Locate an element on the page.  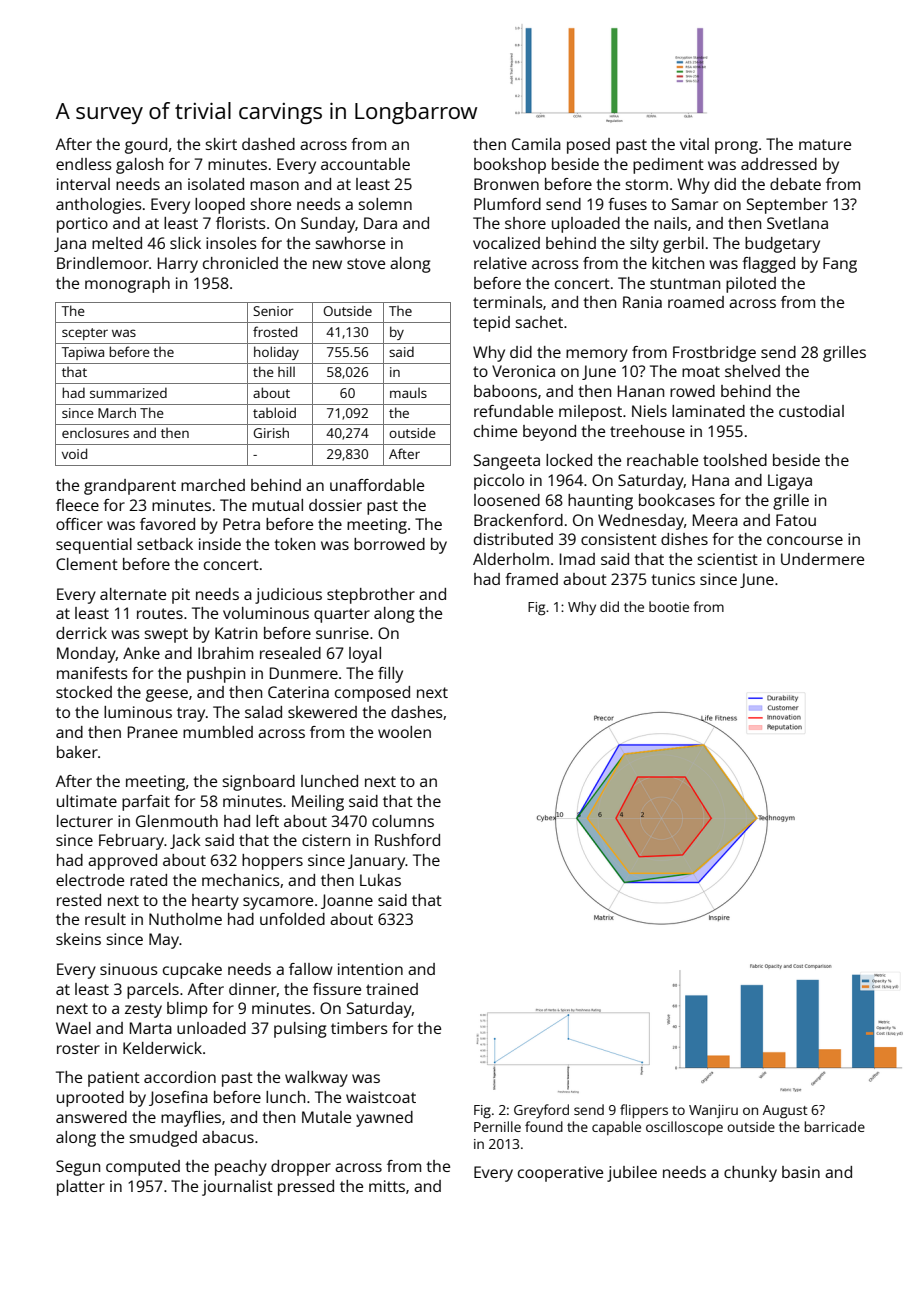
vocalized is located at coordinates (506, 243).
